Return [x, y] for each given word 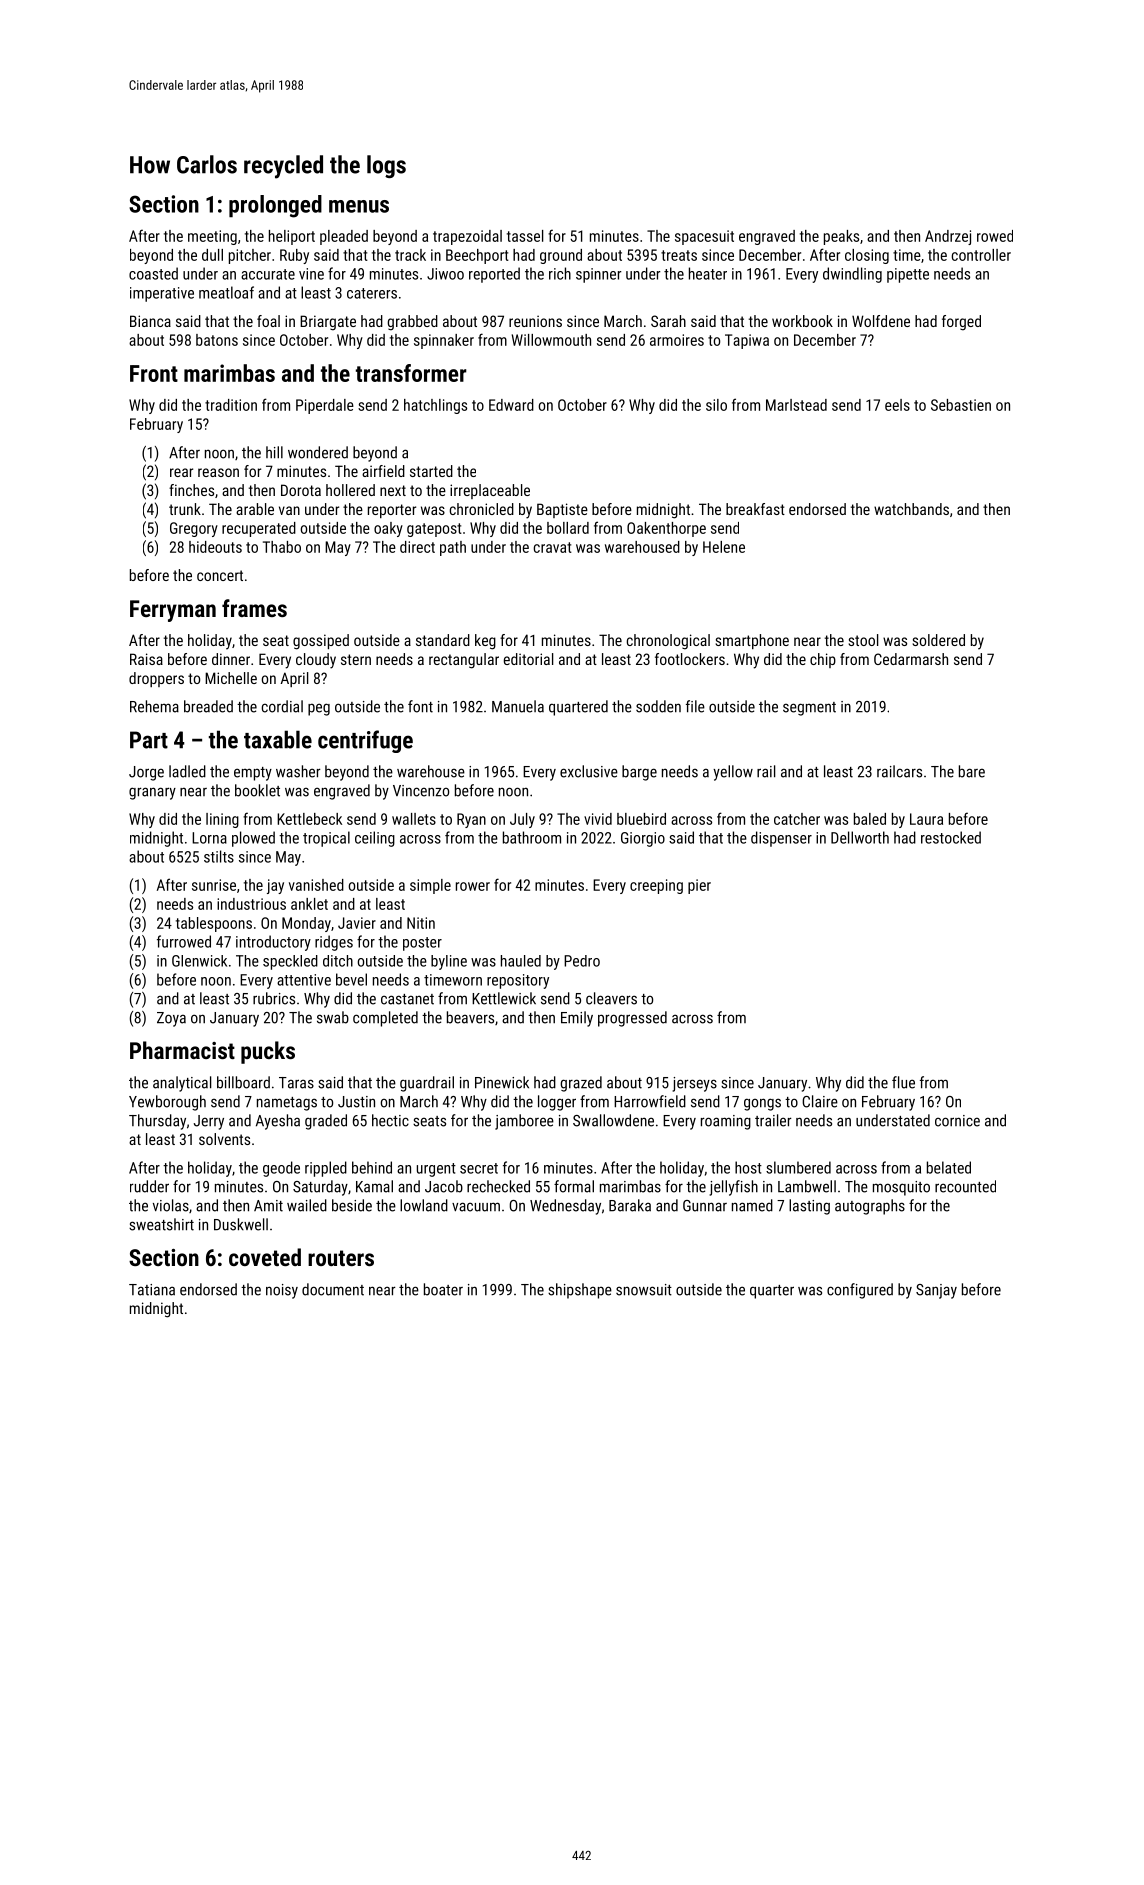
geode [281, 1169]
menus [359, 206]
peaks [841, 237]
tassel [525, 236]
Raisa [146, 659]
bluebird [641, 819]
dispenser [781, 839]
